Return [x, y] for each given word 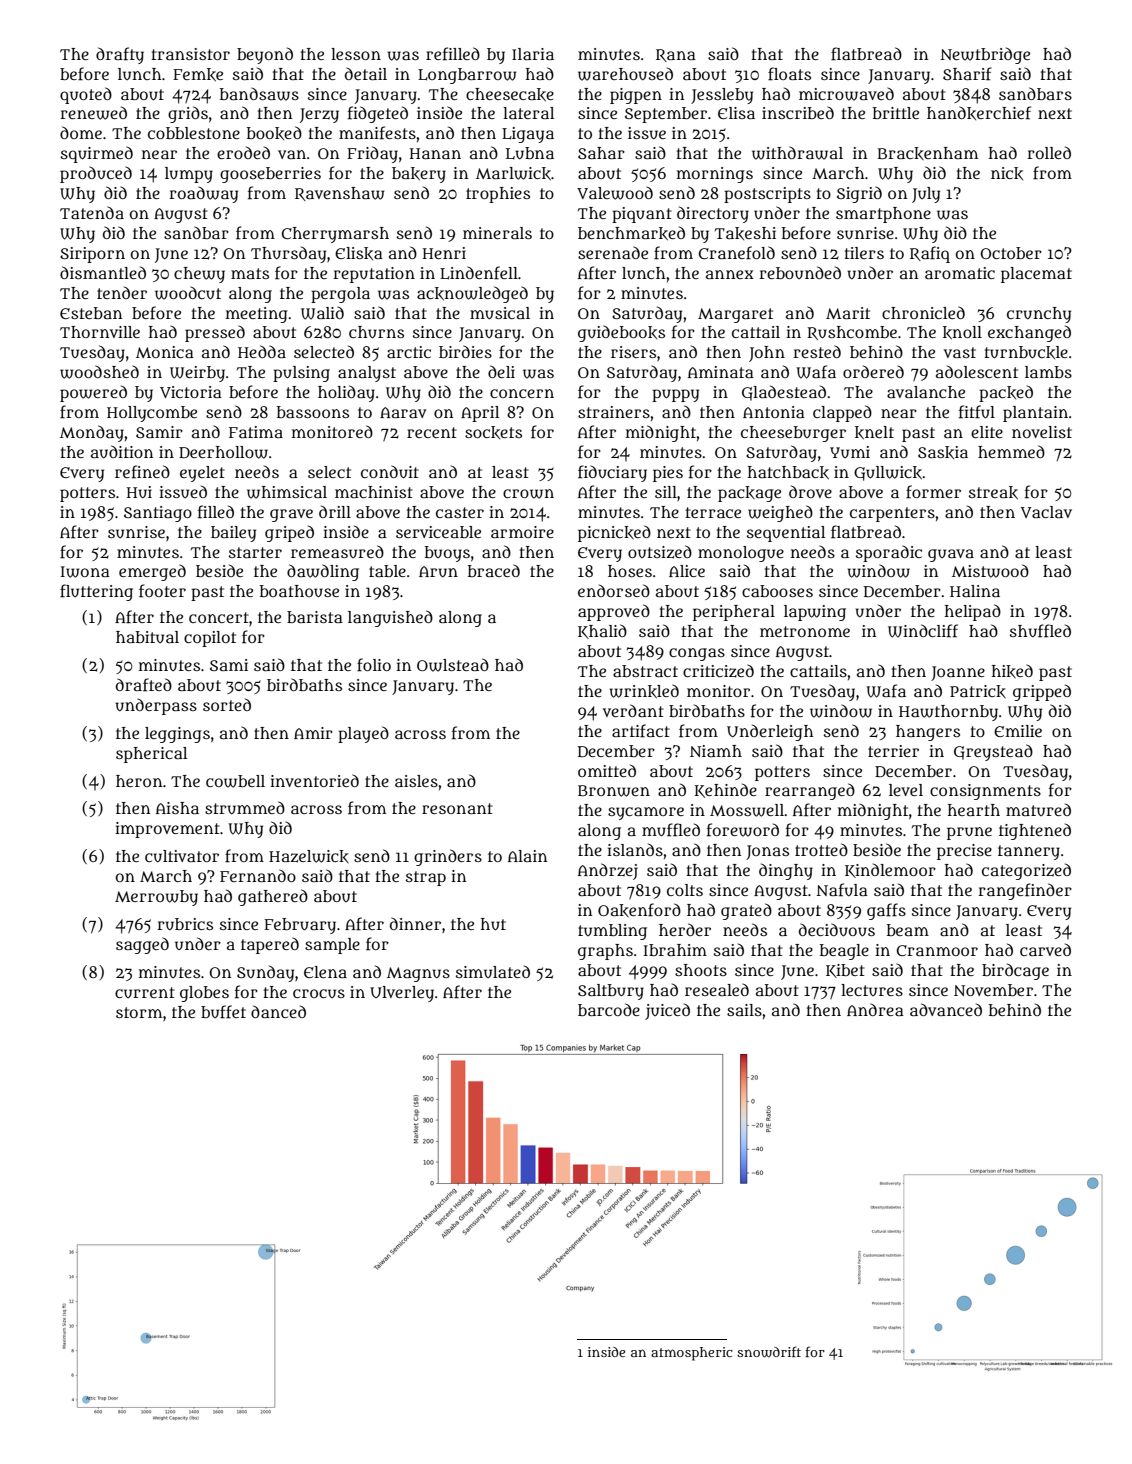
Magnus [418, 974]
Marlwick [513, 174]
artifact [641, 731]
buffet [223, 1012]
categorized [1026, 871]
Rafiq [930, 254]
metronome [805, 631]
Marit [848, 313]
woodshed [99, 372]
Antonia [774, 412]
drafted [144, 685]
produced [96, 174]
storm [139, 1012]
